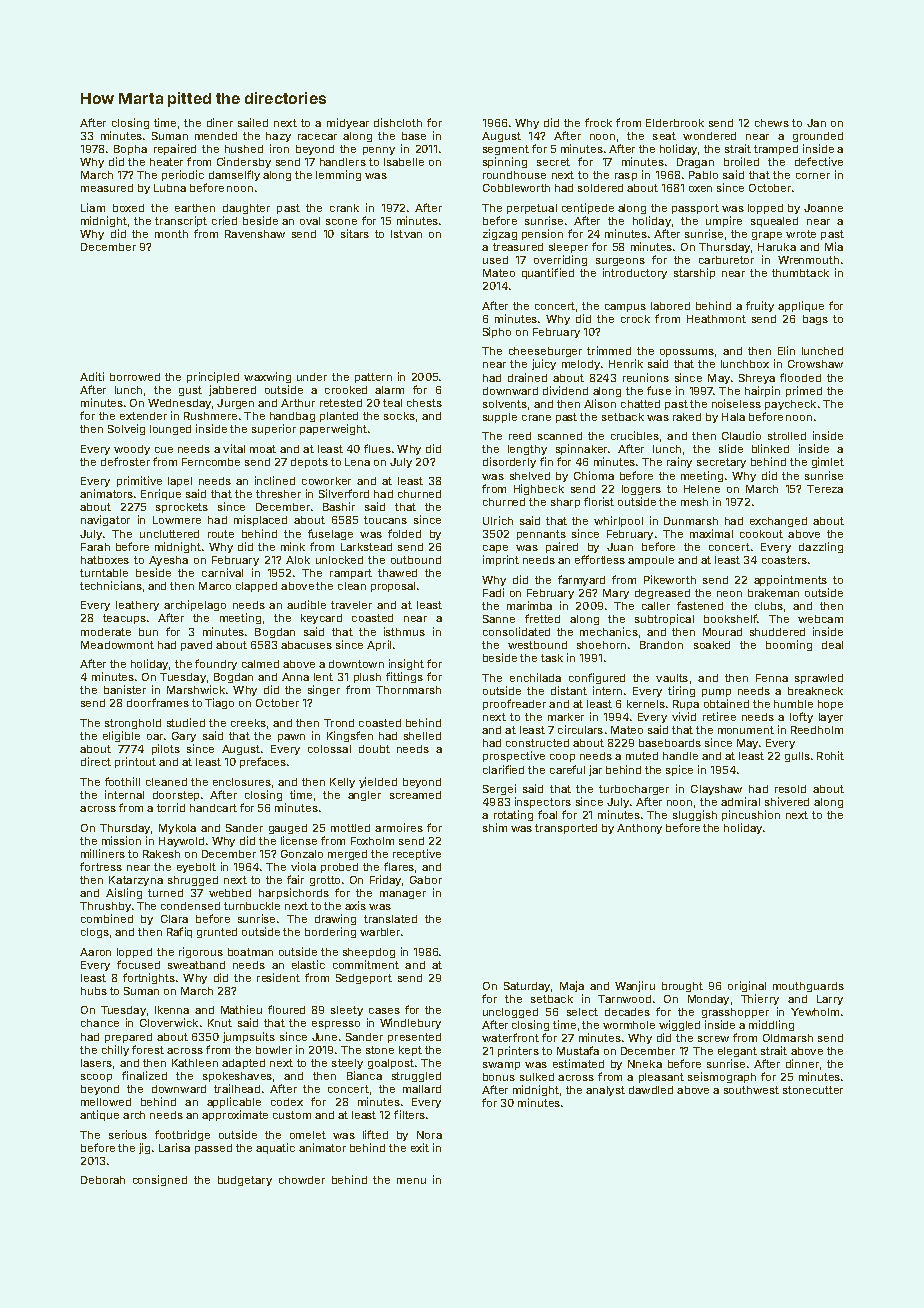 Image resolution: width=924 pixels, height=1308 pixels. What do you see at coordinates (144, 1148) in the screenshot?
I see `jig` at bounding box center [144, 1148].
